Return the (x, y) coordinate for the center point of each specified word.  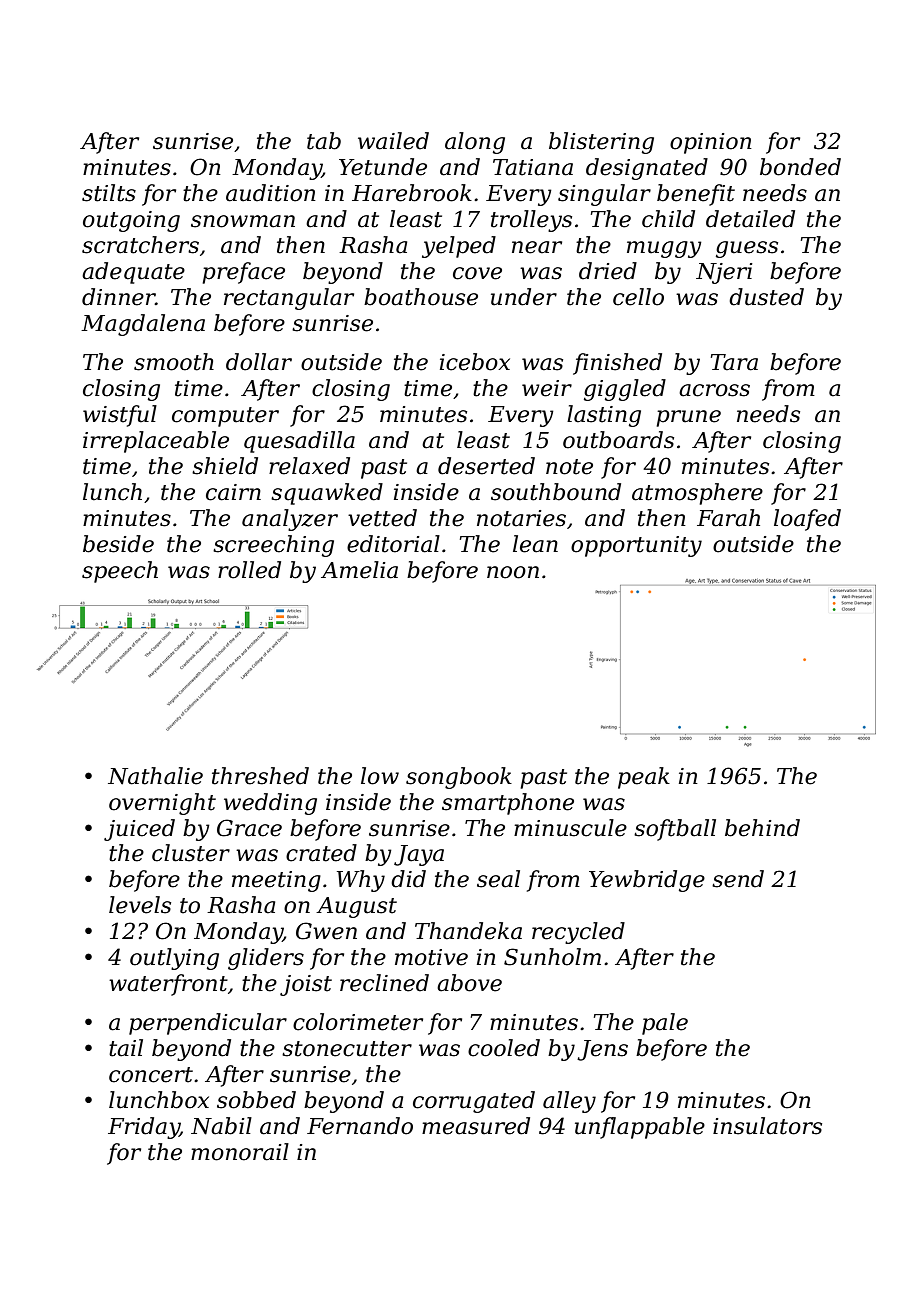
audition (271, 193)
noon (513, 572)
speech (120, 572)
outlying (174, 959)
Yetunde (383, 167)
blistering (601, 143)
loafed (807, 520)
